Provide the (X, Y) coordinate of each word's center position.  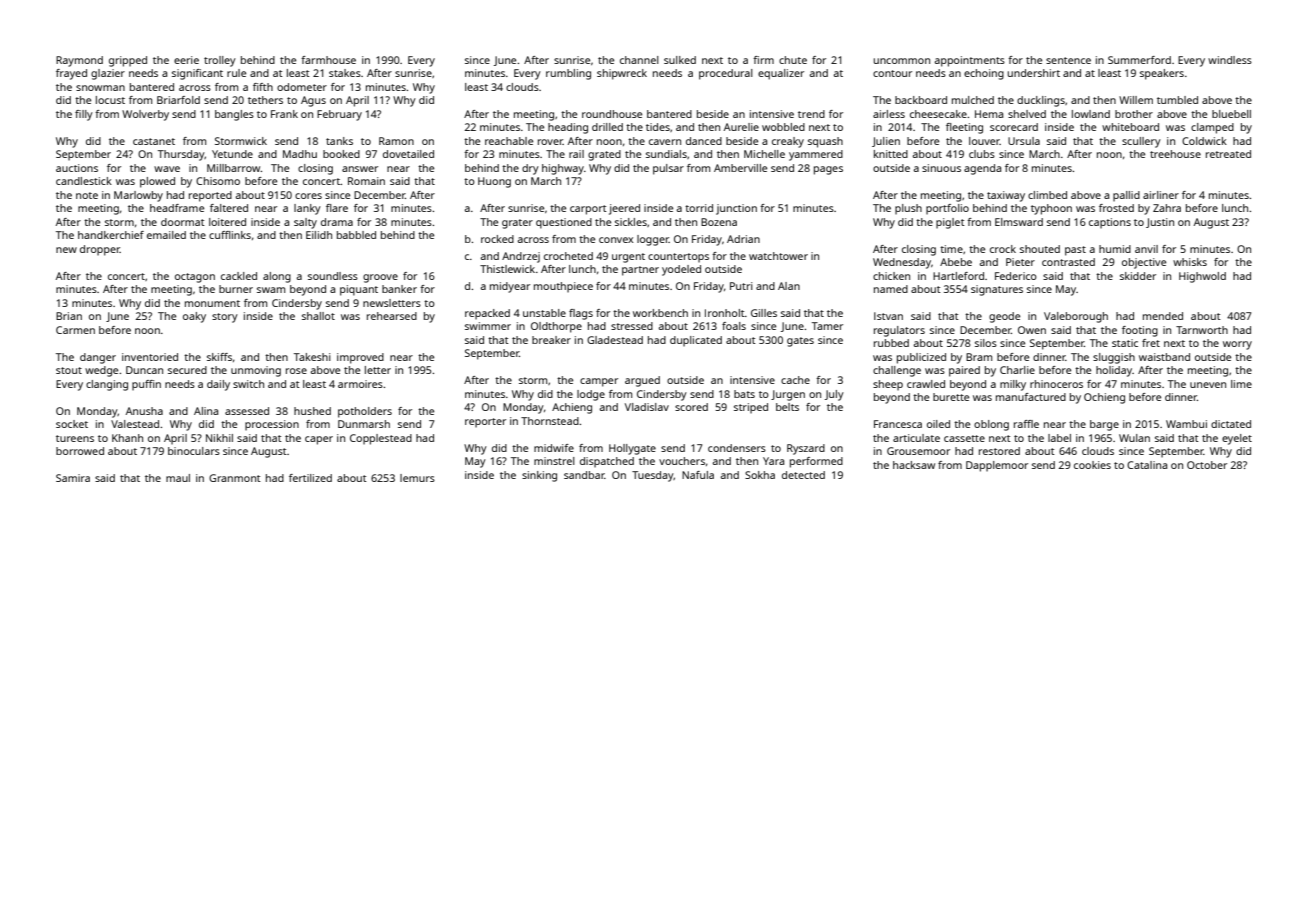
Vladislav (647, 407)
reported (210, 196)
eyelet (1237, 439)
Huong (494, 182)
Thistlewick (507, 269)
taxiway (1006, 196)
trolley (220, 61)
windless (1230, 60)
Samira (73, 478)
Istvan (888, 316)
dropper (100, 250)
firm (763, 60)
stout (69, 370)
